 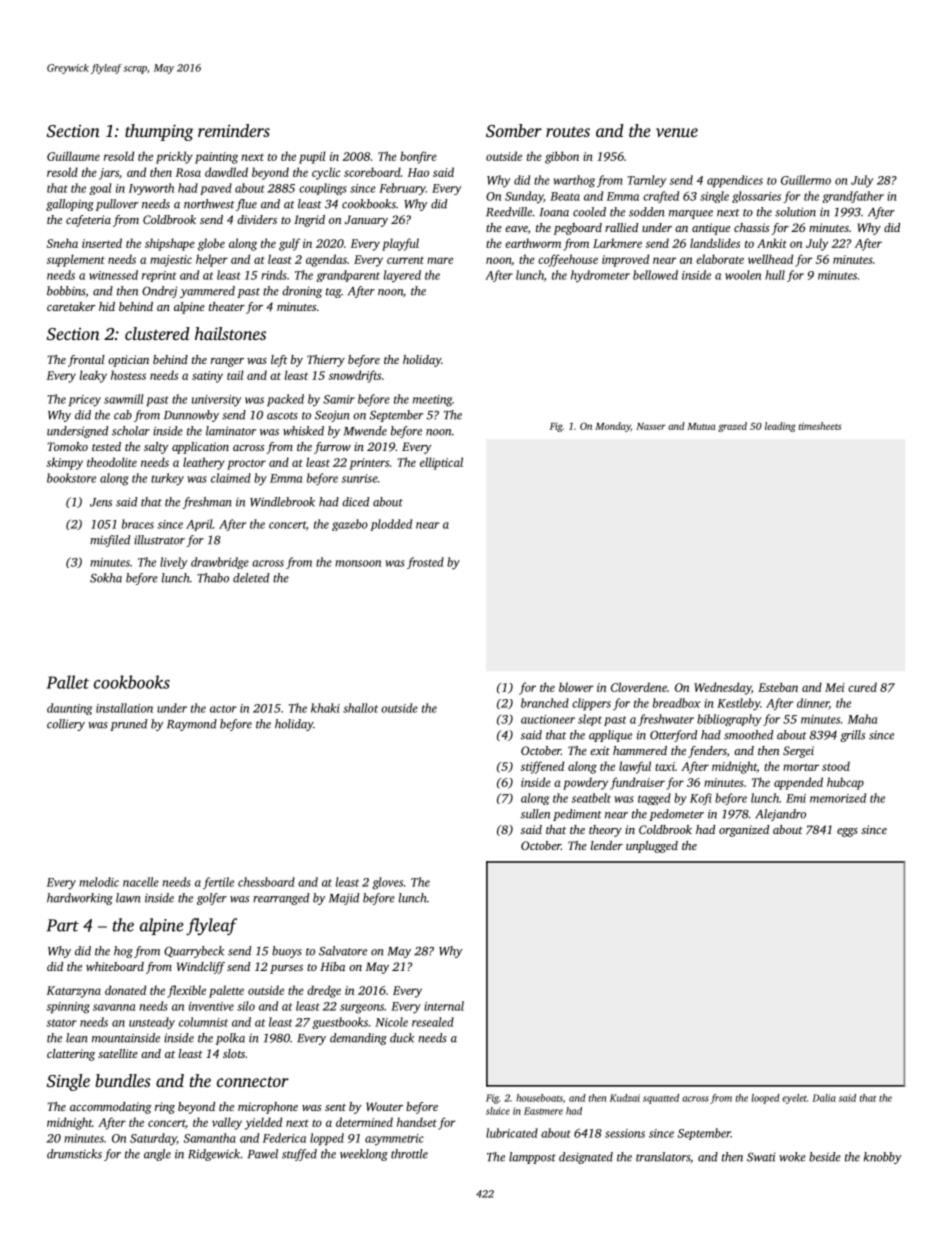 What do you see at coordinates (586, 1158) in the page?
I see `designated` at bounding box center [586, 1158].
